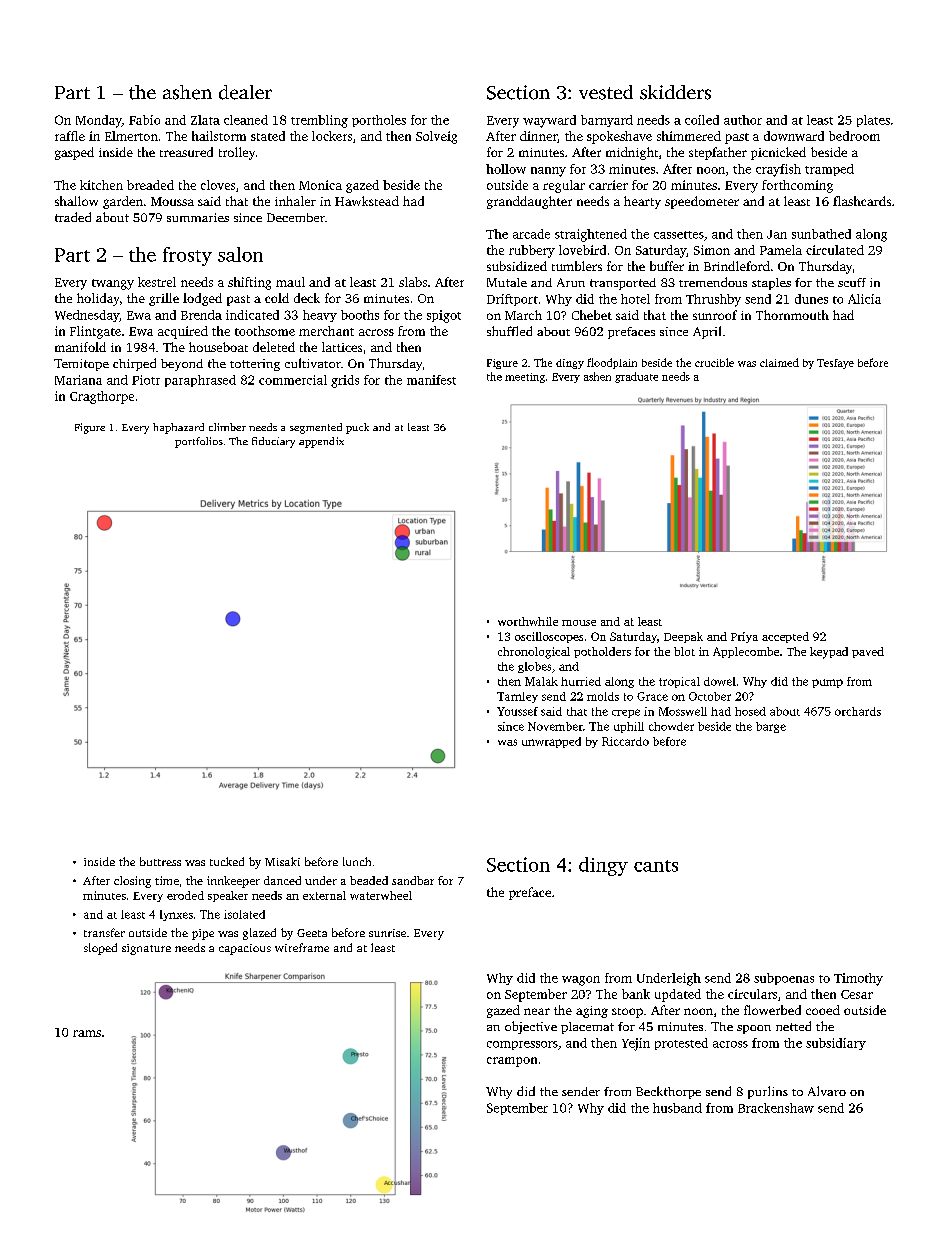 The image size is (952, 1233). Describe the element at coordinates (873, 121) in the screenshot. I see `plates` at that location.
